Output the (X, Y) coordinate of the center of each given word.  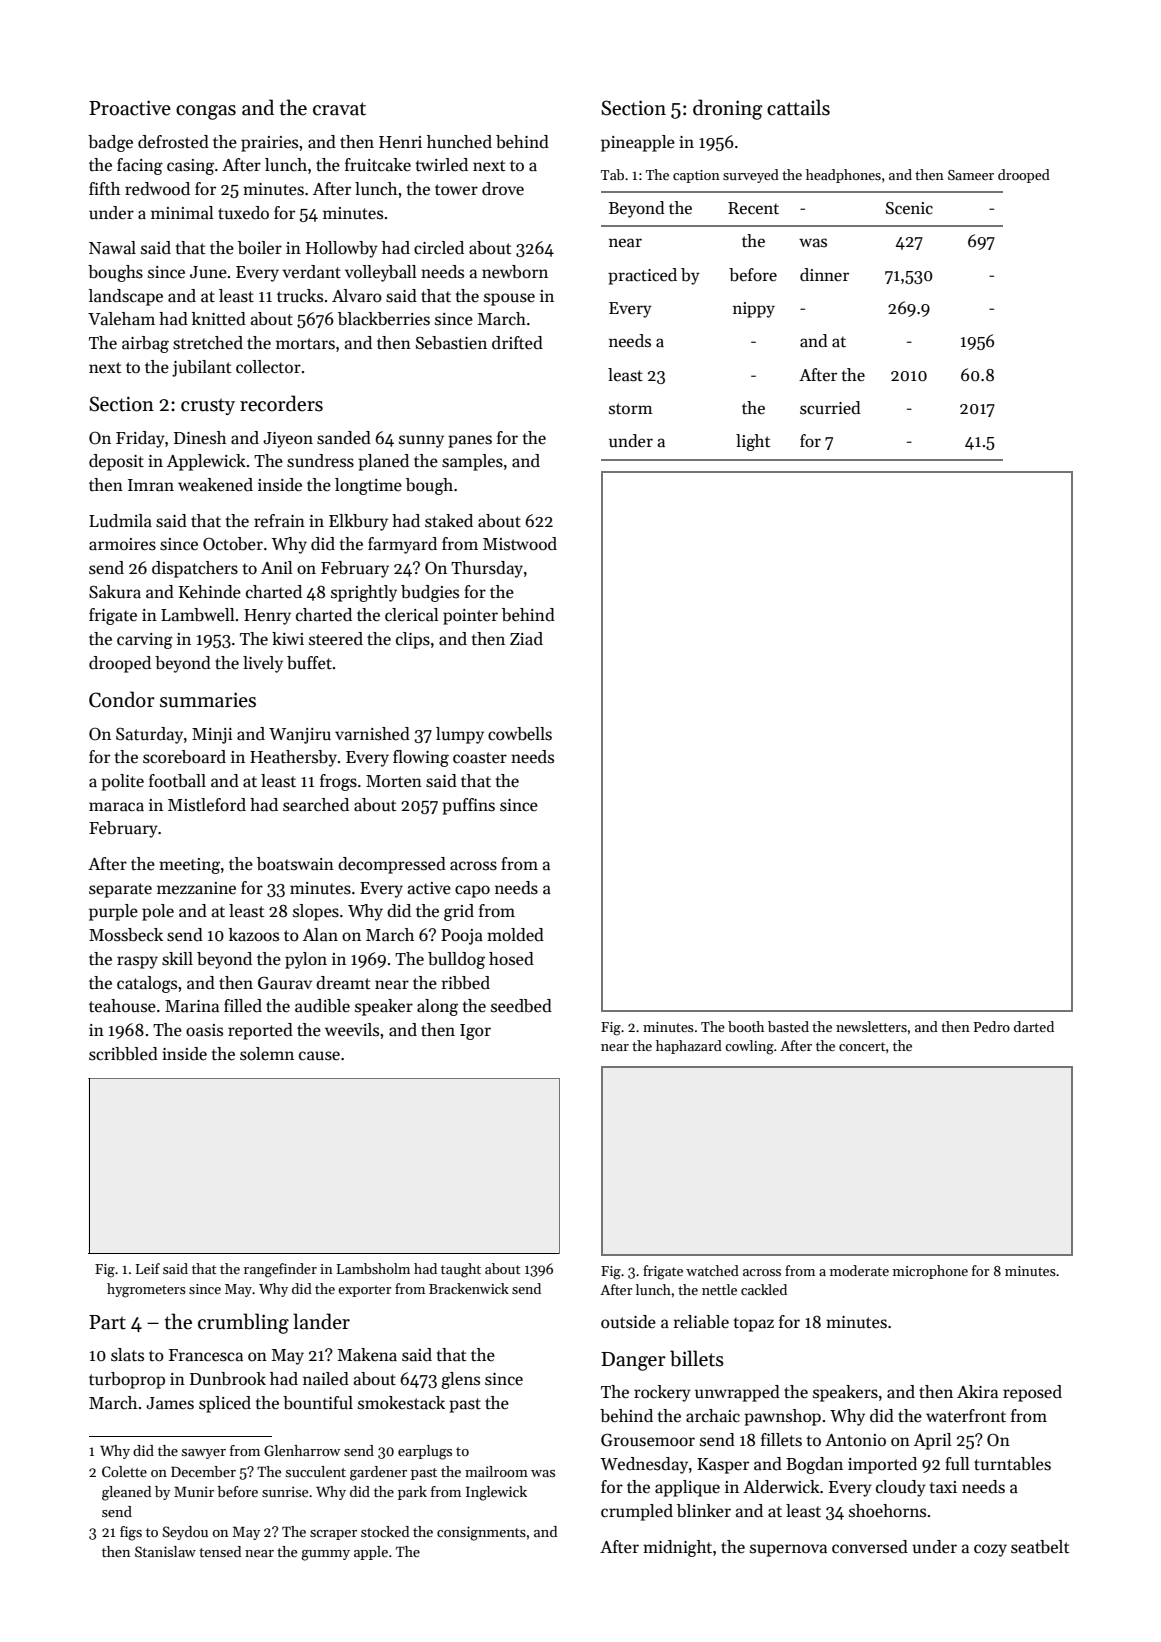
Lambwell (198, 615)
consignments (481, 1533)
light (753, 442)
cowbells (520, 734)
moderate (859, 1270)
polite (122, 782)
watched (712, 1270)
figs (131, 1533)
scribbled (123, 1054)
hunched (459, 142)
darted (1034, 1026)
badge (110, 143)
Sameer (971, 175)
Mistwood (520, 544)
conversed (870, 1547)
